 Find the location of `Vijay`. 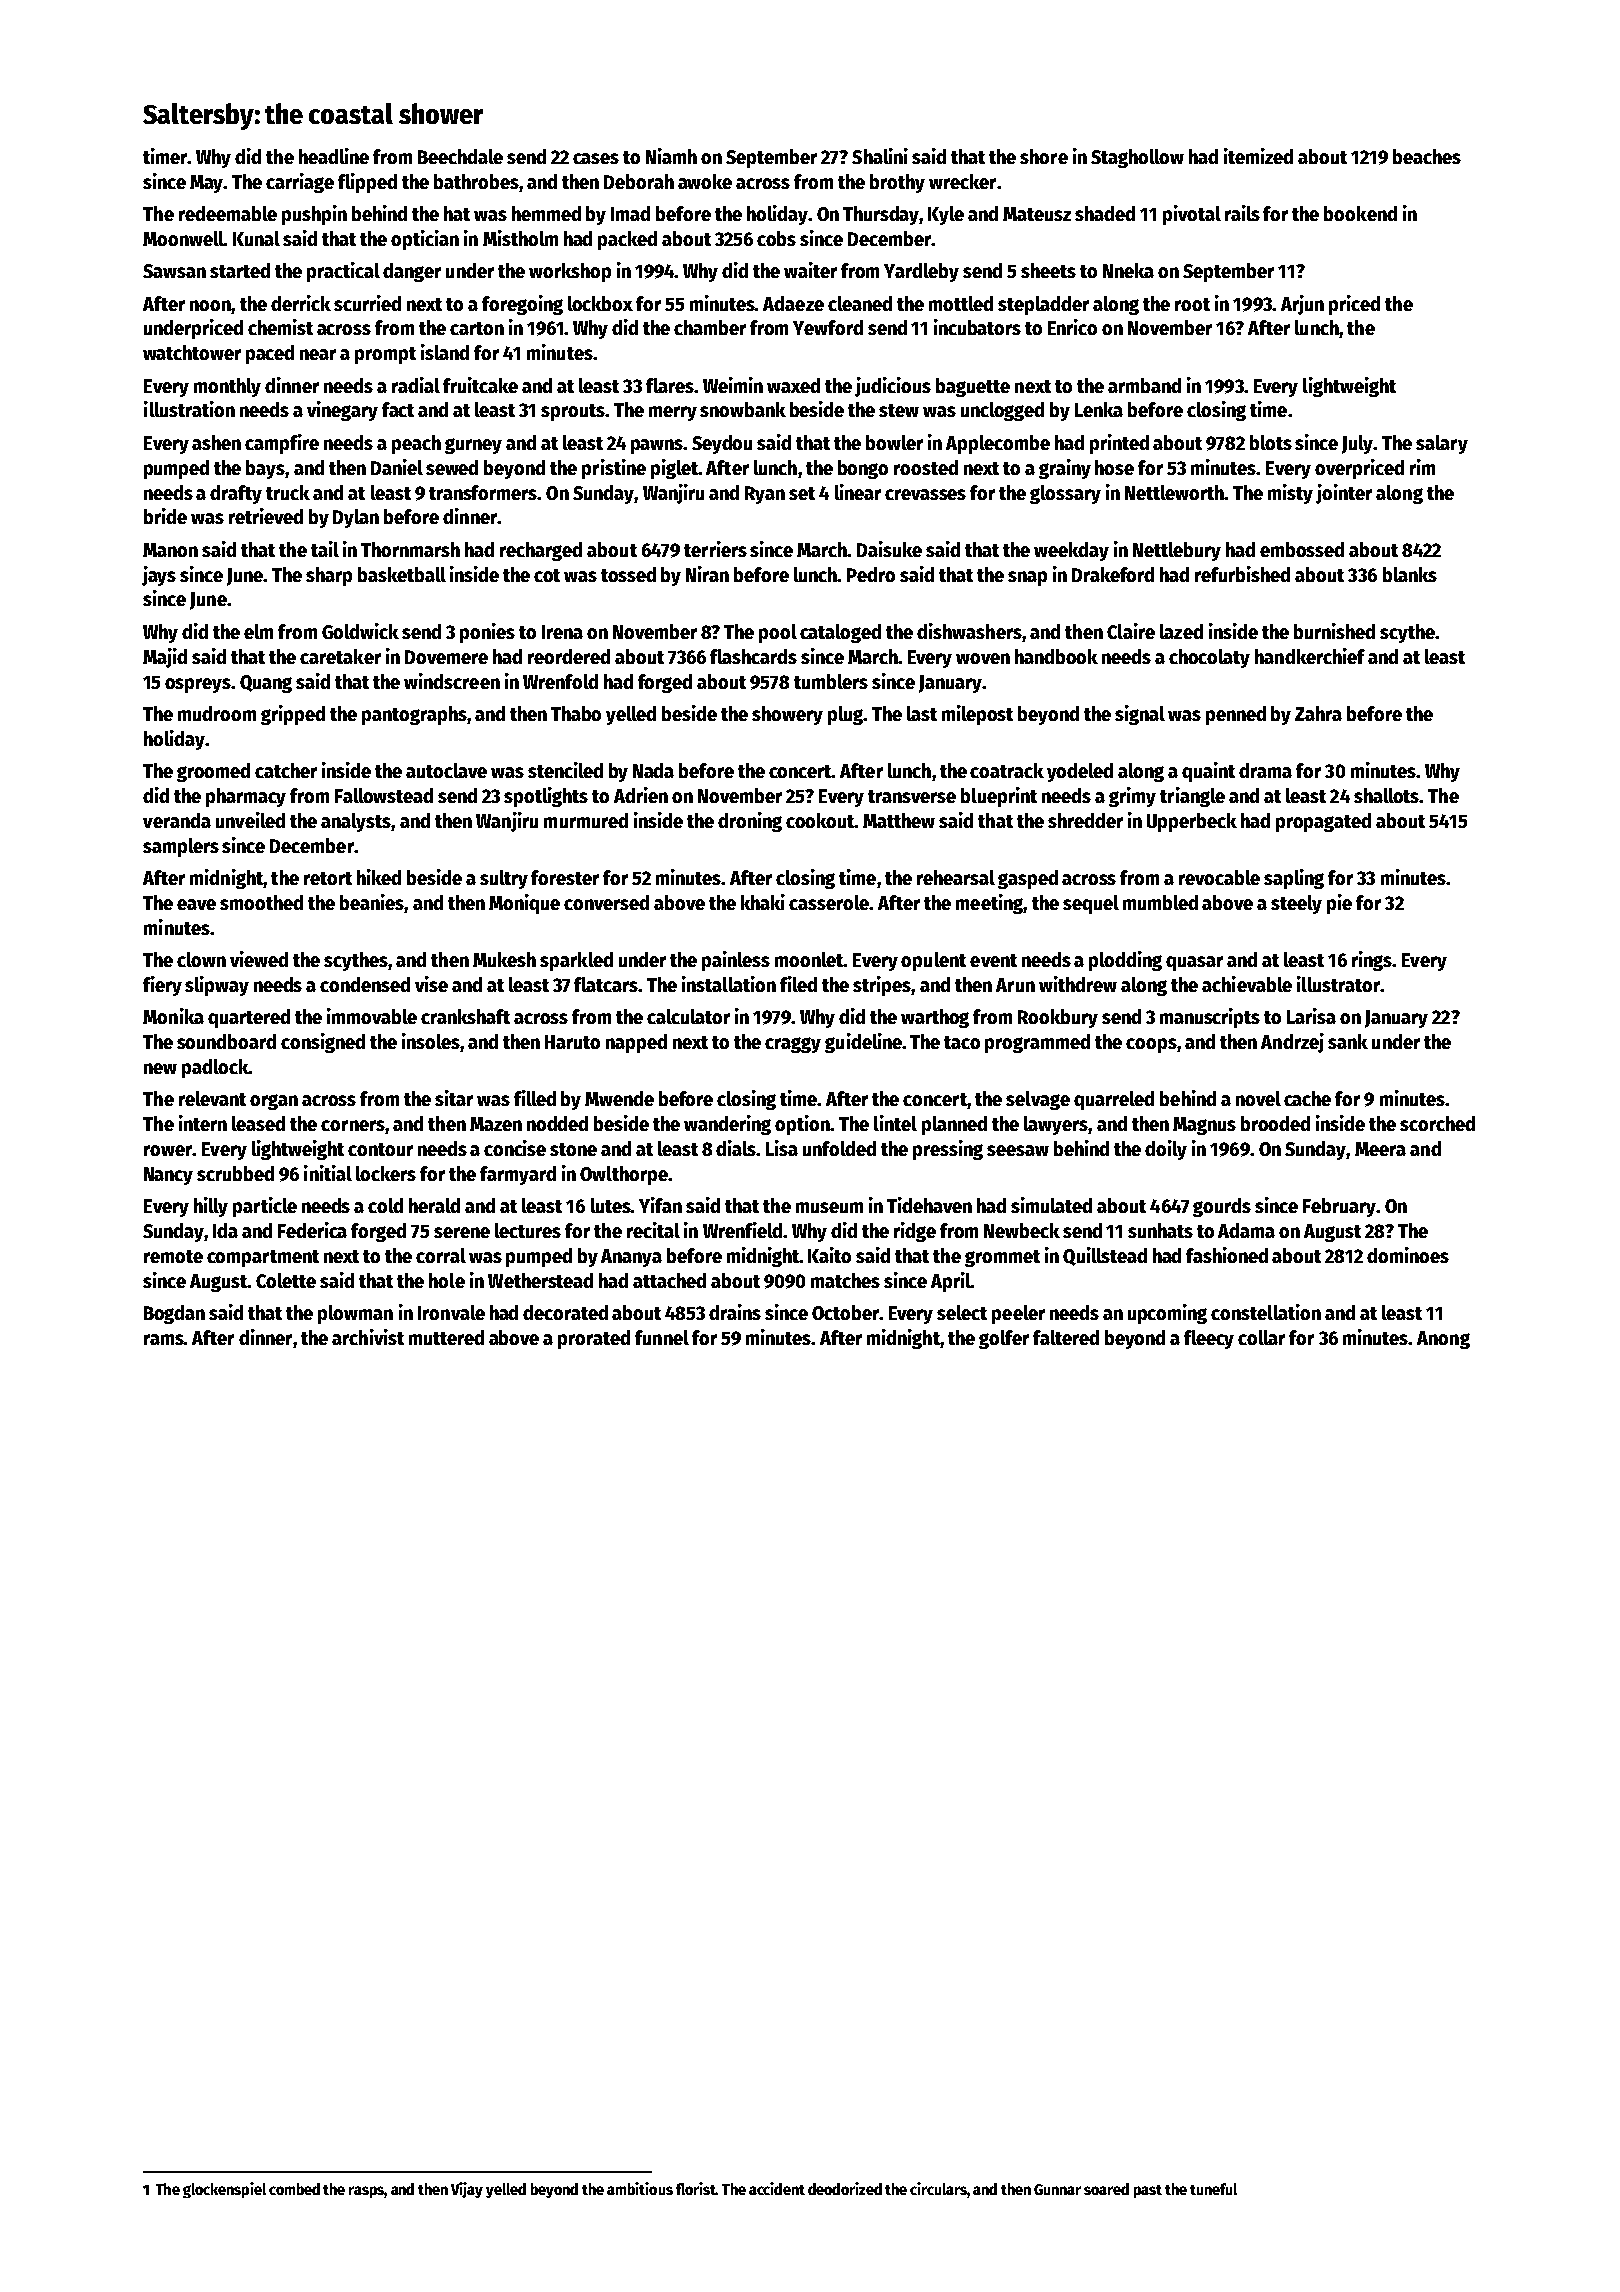

Vijay is located at coordinates (467, 2190).
